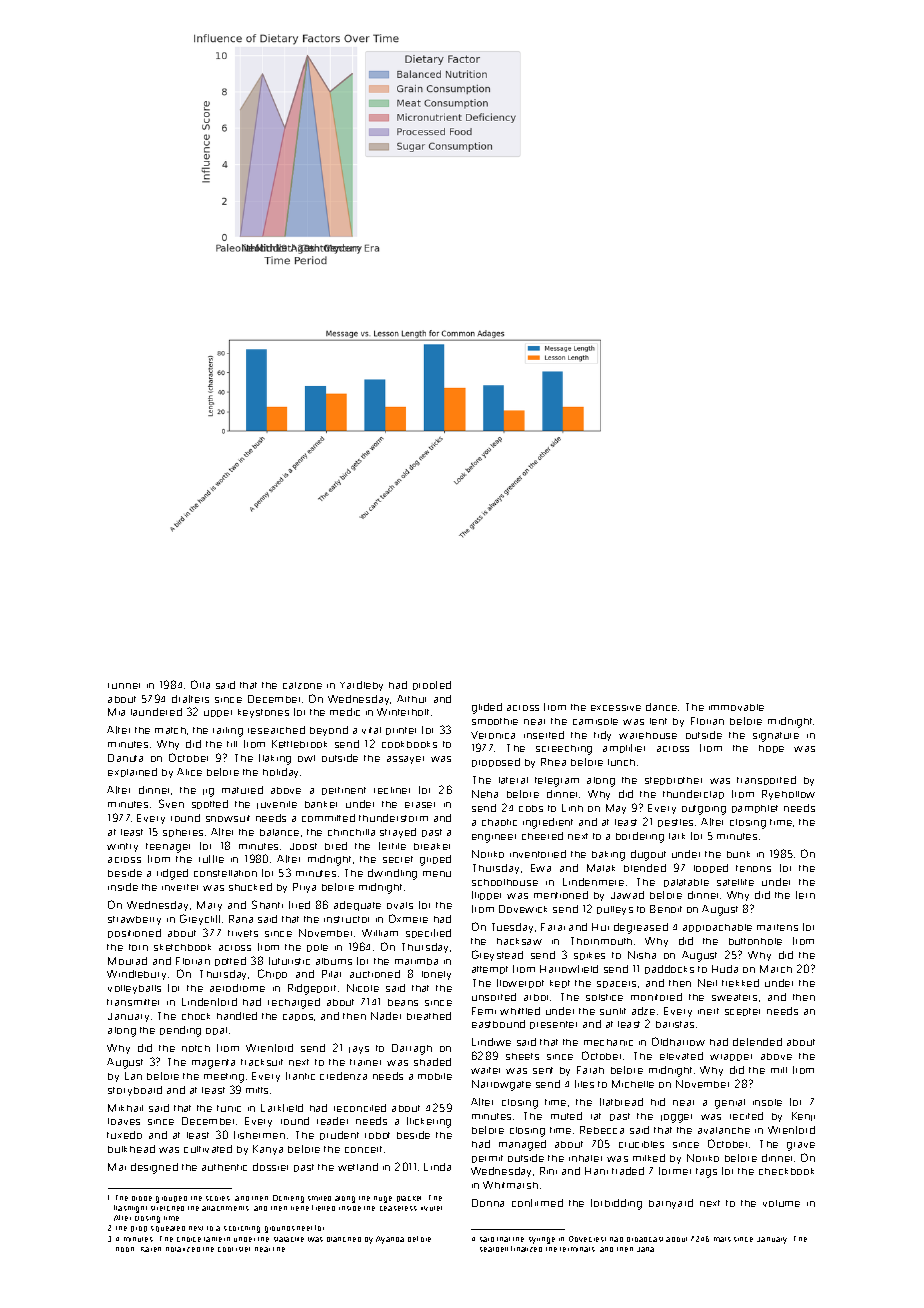  What do you see at coordinates (805, 895) in the page?
I see `fern` at bounding box center [805, 895].
